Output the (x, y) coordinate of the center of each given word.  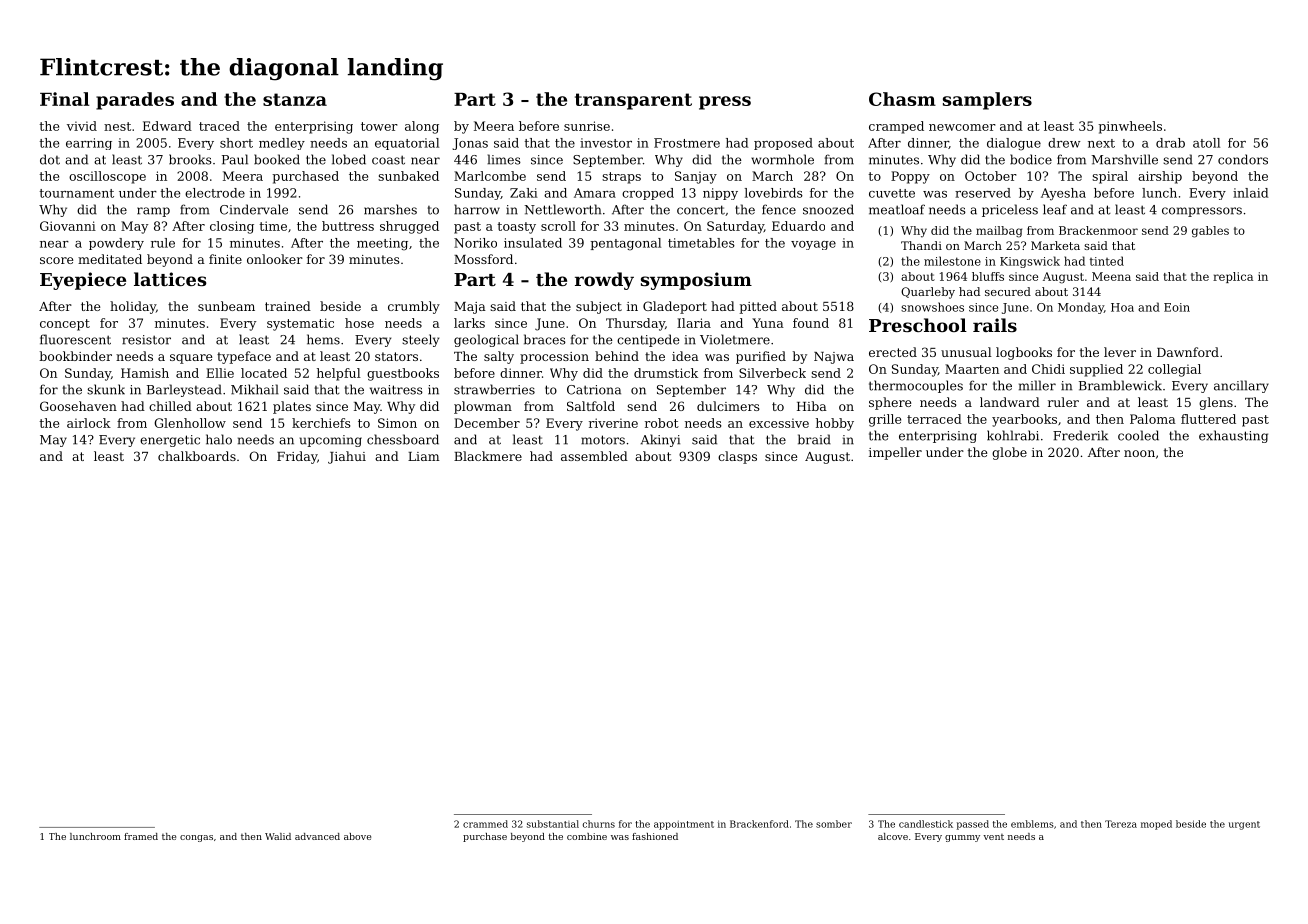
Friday (297, 457)
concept (65, 325)
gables (1210, 232)
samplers (987, 101)
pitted (758, 307)
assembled (594, 456)
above (357, 836)
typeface (244, 357)
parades (135, 101)
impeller (895, 453)
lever (1120, 352)
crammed (485, 824)
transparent (633, 101)
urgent (1244, 825)
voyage (813, 245)
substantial (553, 824)
